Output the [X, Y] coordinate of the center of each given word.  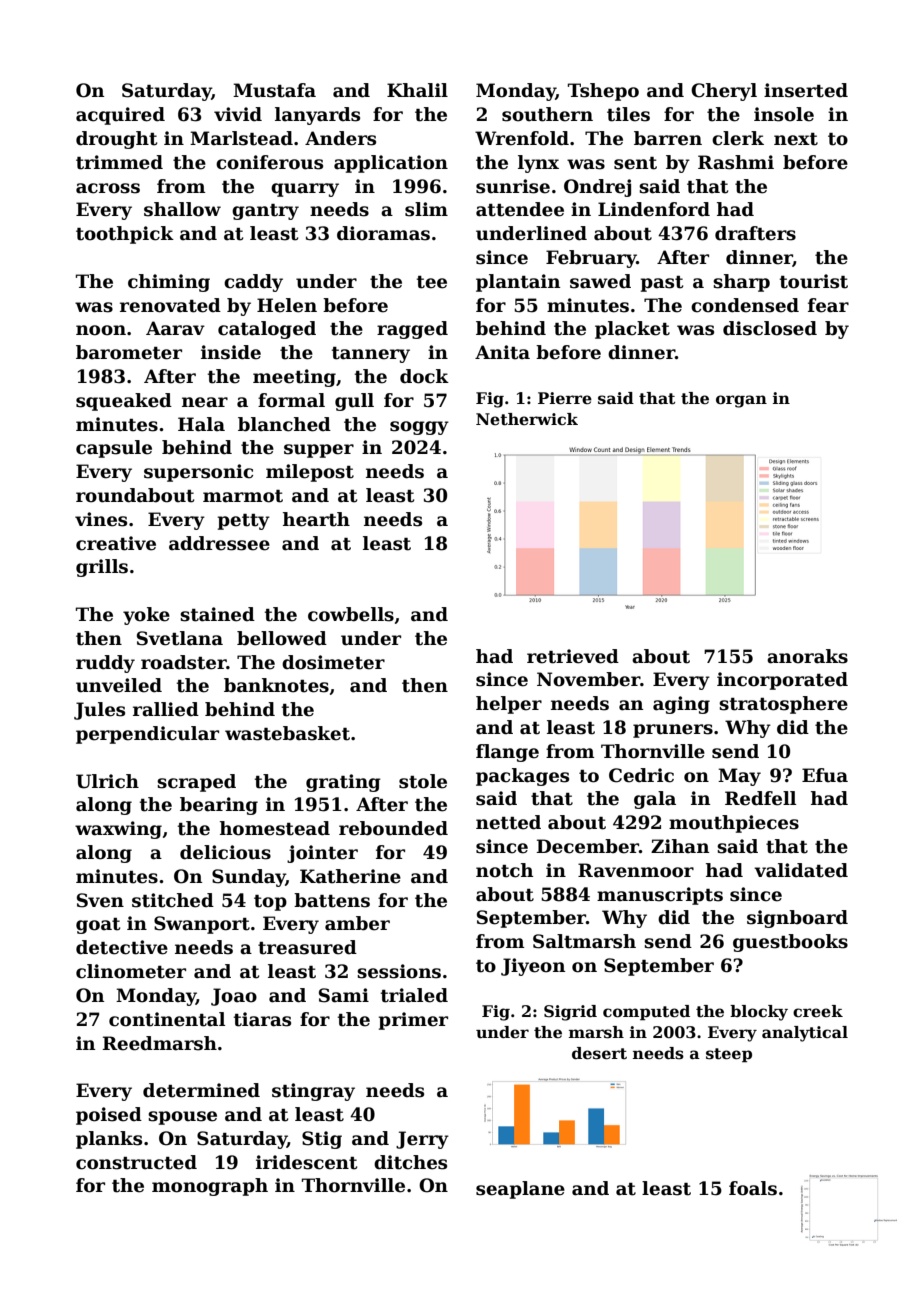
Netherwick [527, 419]
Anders [340, 138]
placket [632, 330]
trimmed [119, 162]
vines [101, 519]
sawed [600, 281]
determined [201, 1090]
